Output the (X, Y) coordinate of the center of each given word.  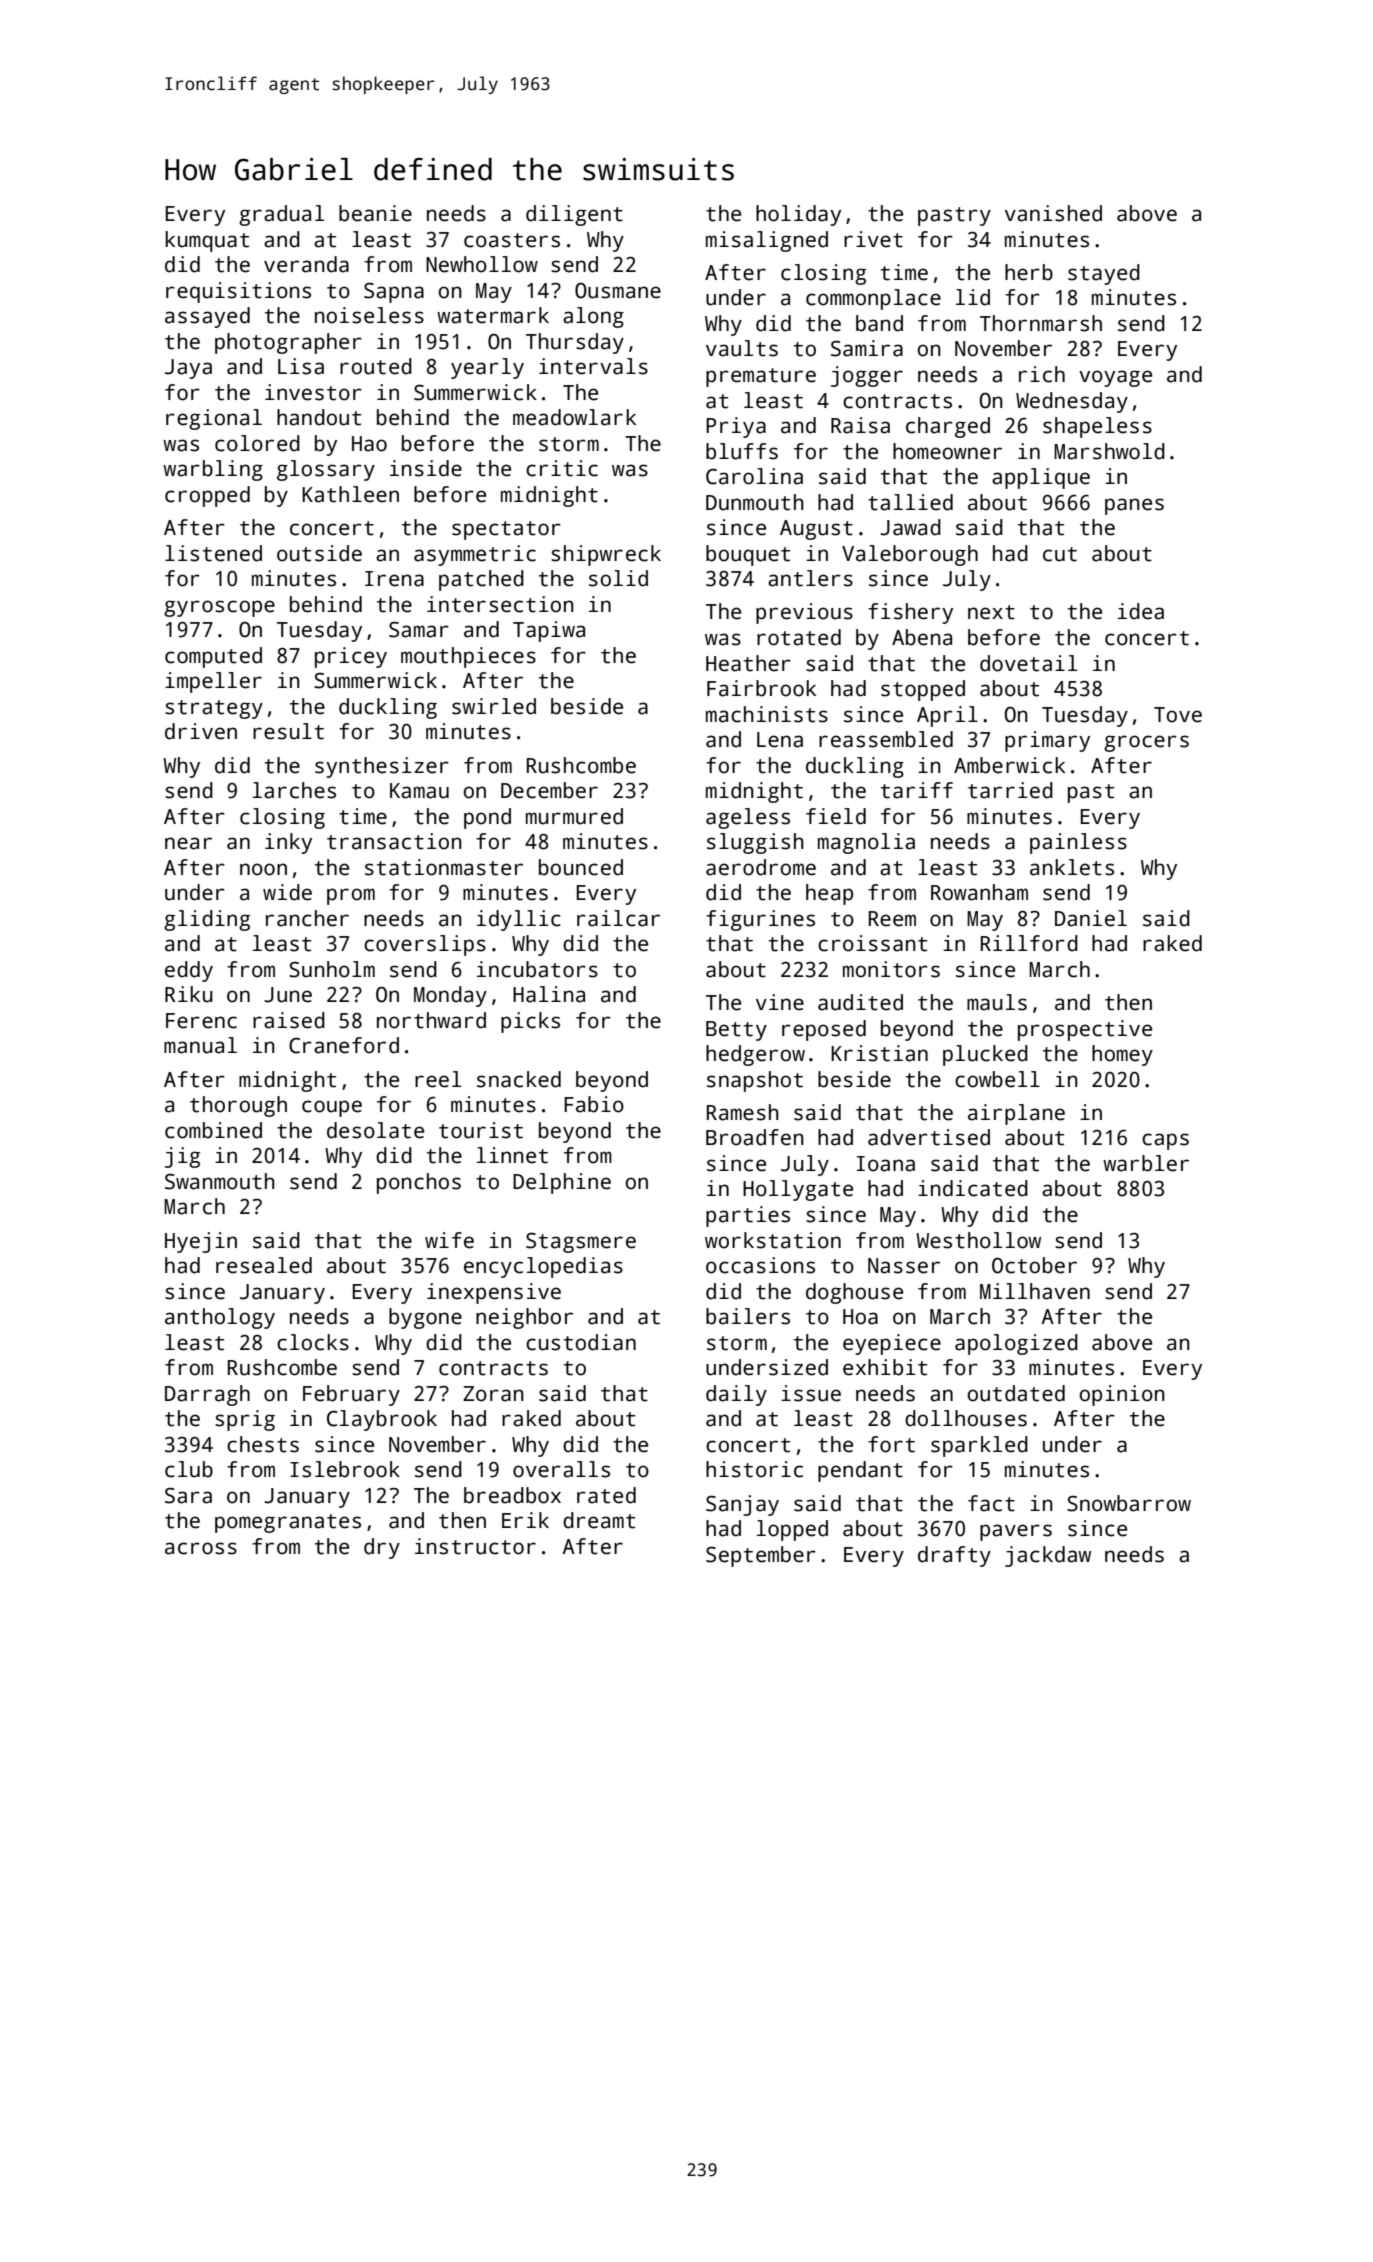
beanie (375, 213)
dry (382, 1548)
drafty (954, 1556)
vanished (1053, 213)
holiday (798, 215)
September (761, 1556)
